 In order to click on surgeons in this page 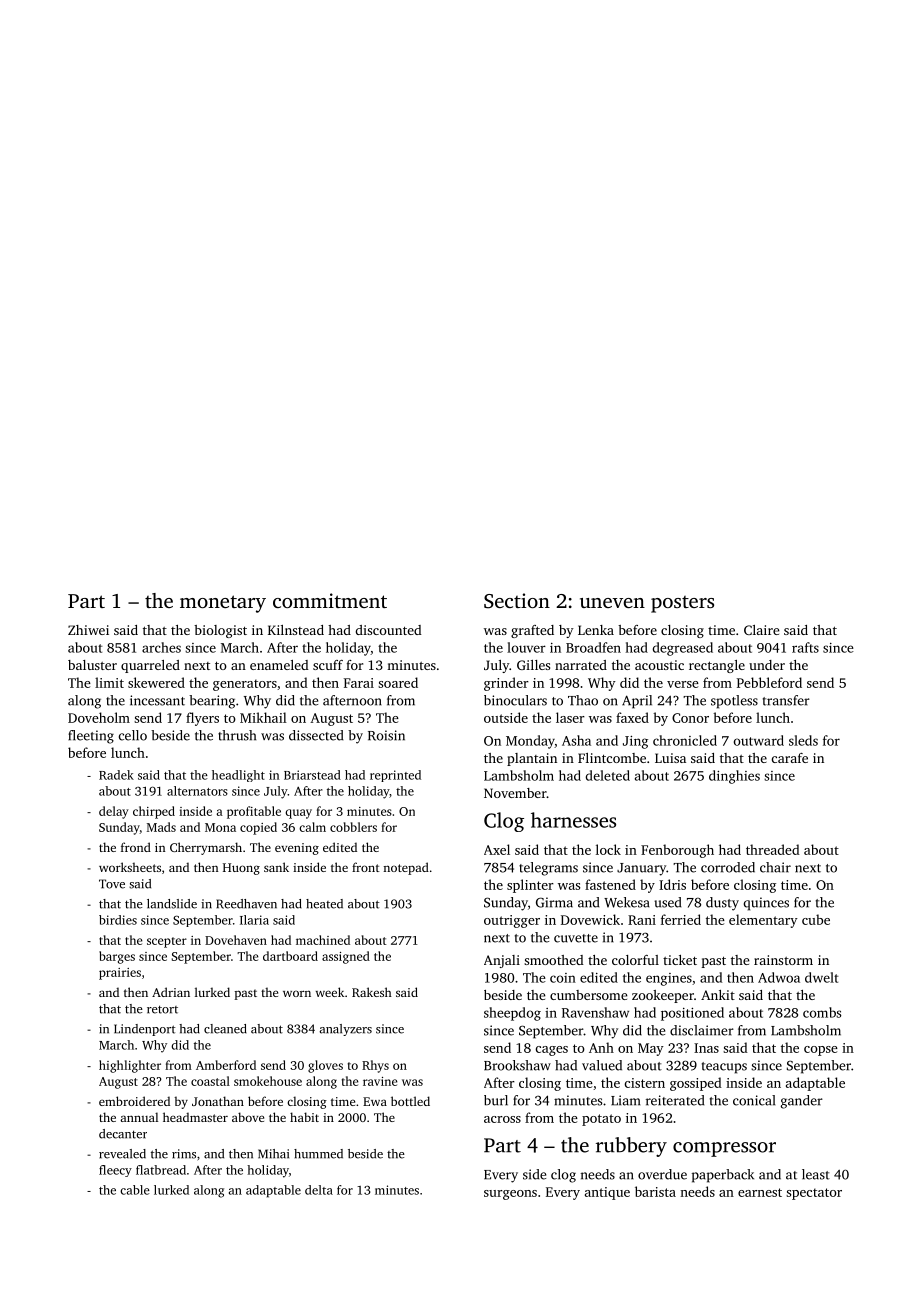, I will do `click(510, 1195)`.
